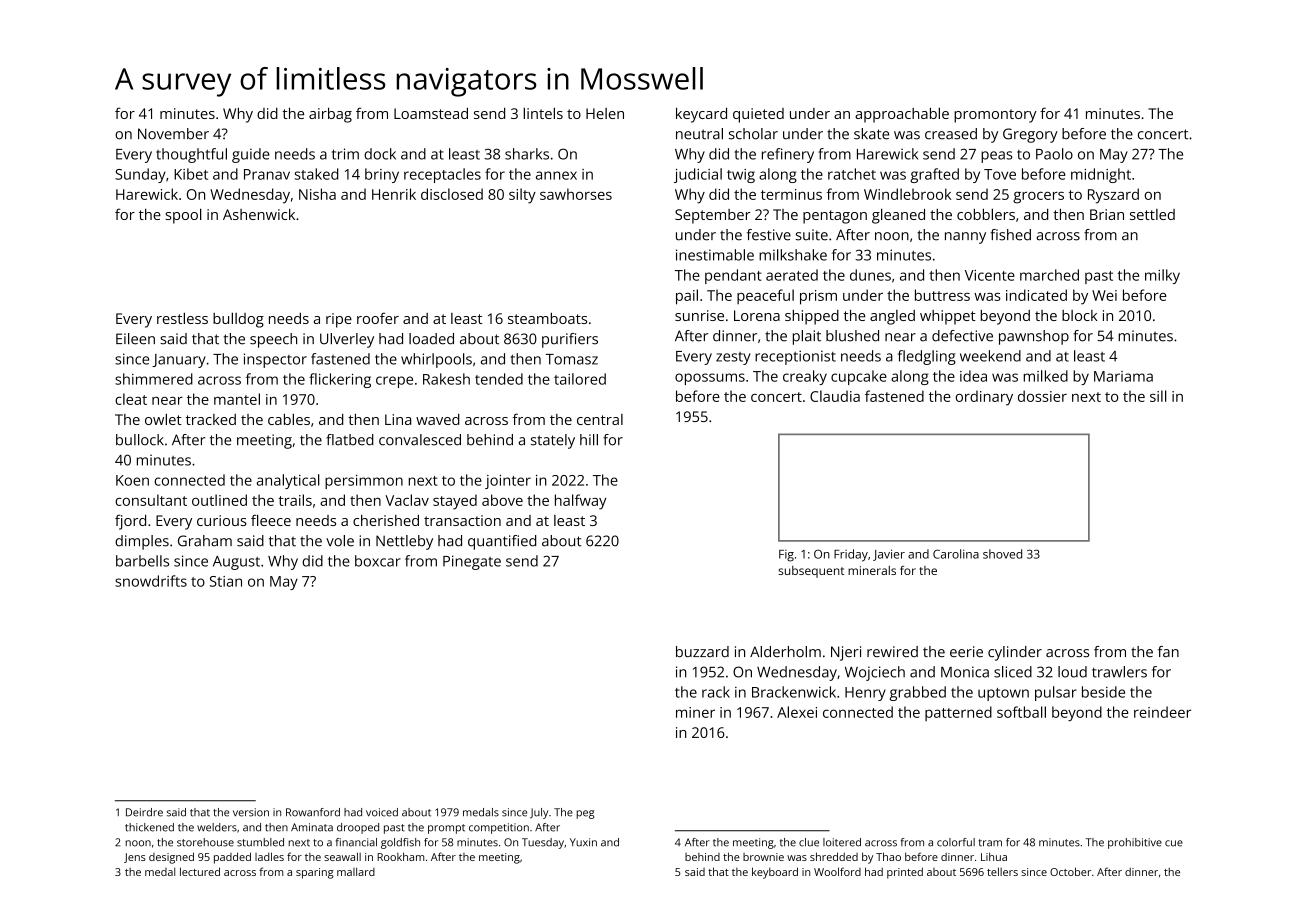 This screenshot has height=924, width=1308. I want to click on peaceful, so click(765, 296).
